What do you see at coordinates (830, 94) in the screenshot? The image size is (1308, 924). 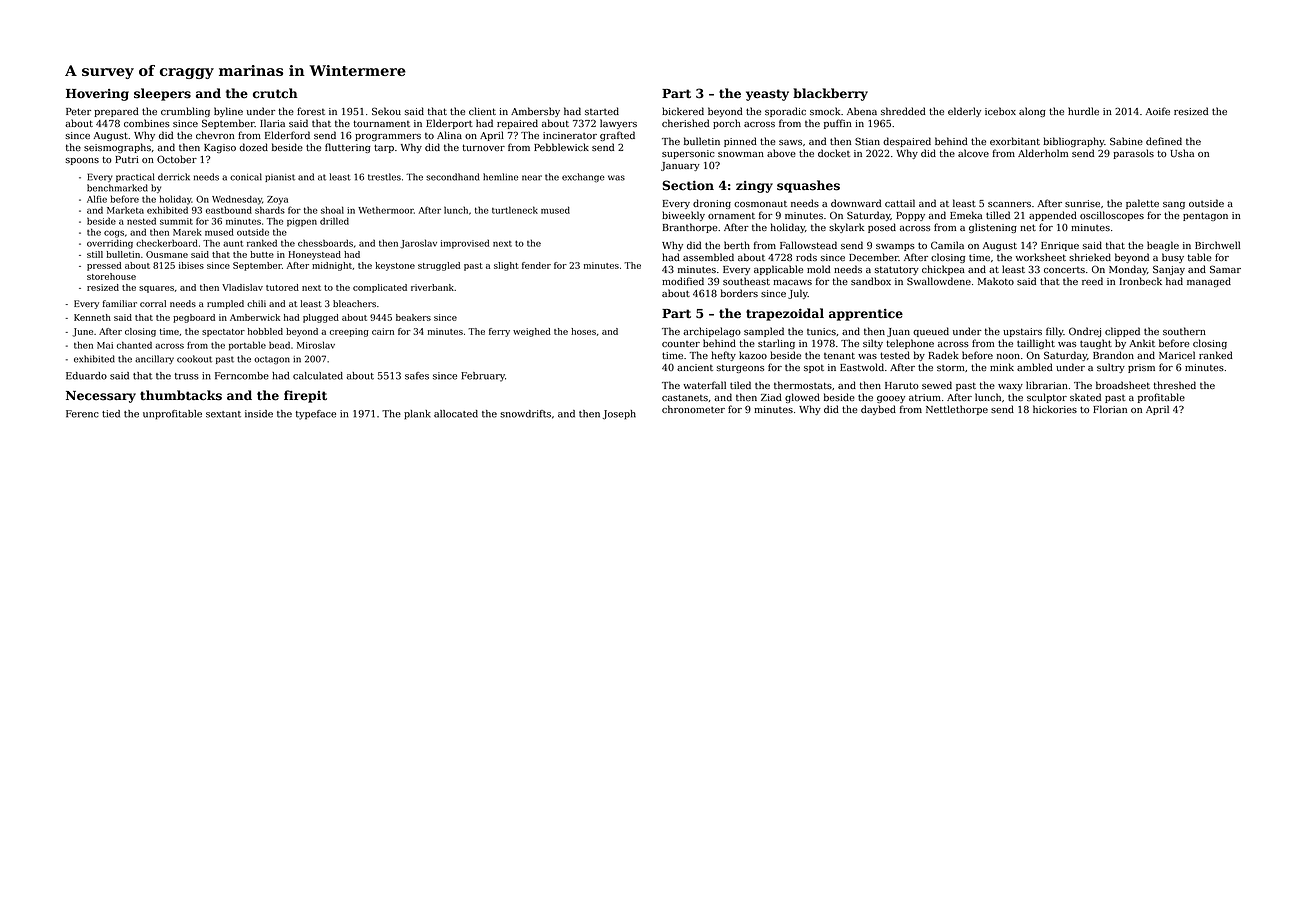 I see `blackberry` at bounding box center [830, 94].
